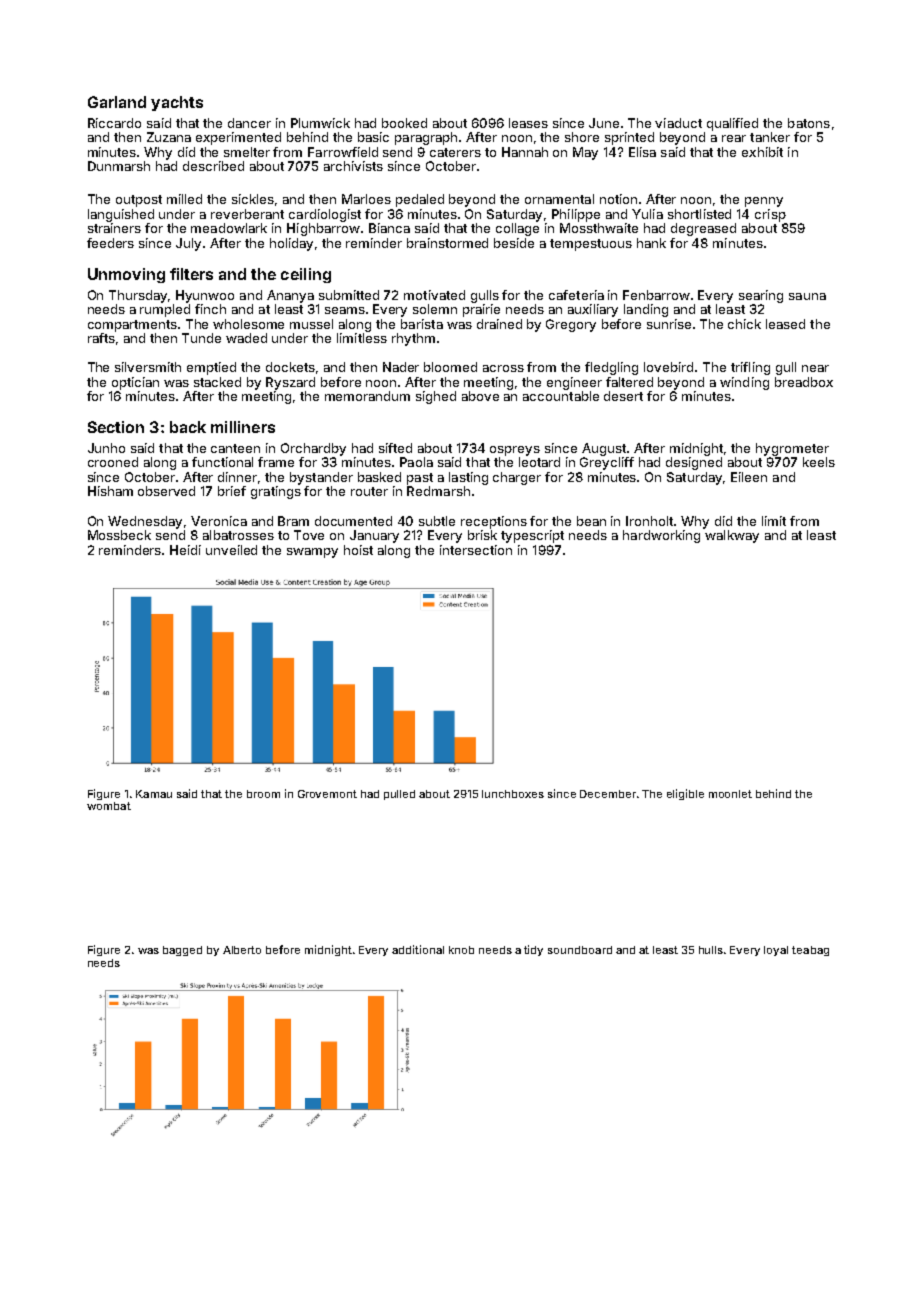  What do you see at coordinates (109, 806) in the screenshot?
I see `wombat` at bounding box center [109, 806].
